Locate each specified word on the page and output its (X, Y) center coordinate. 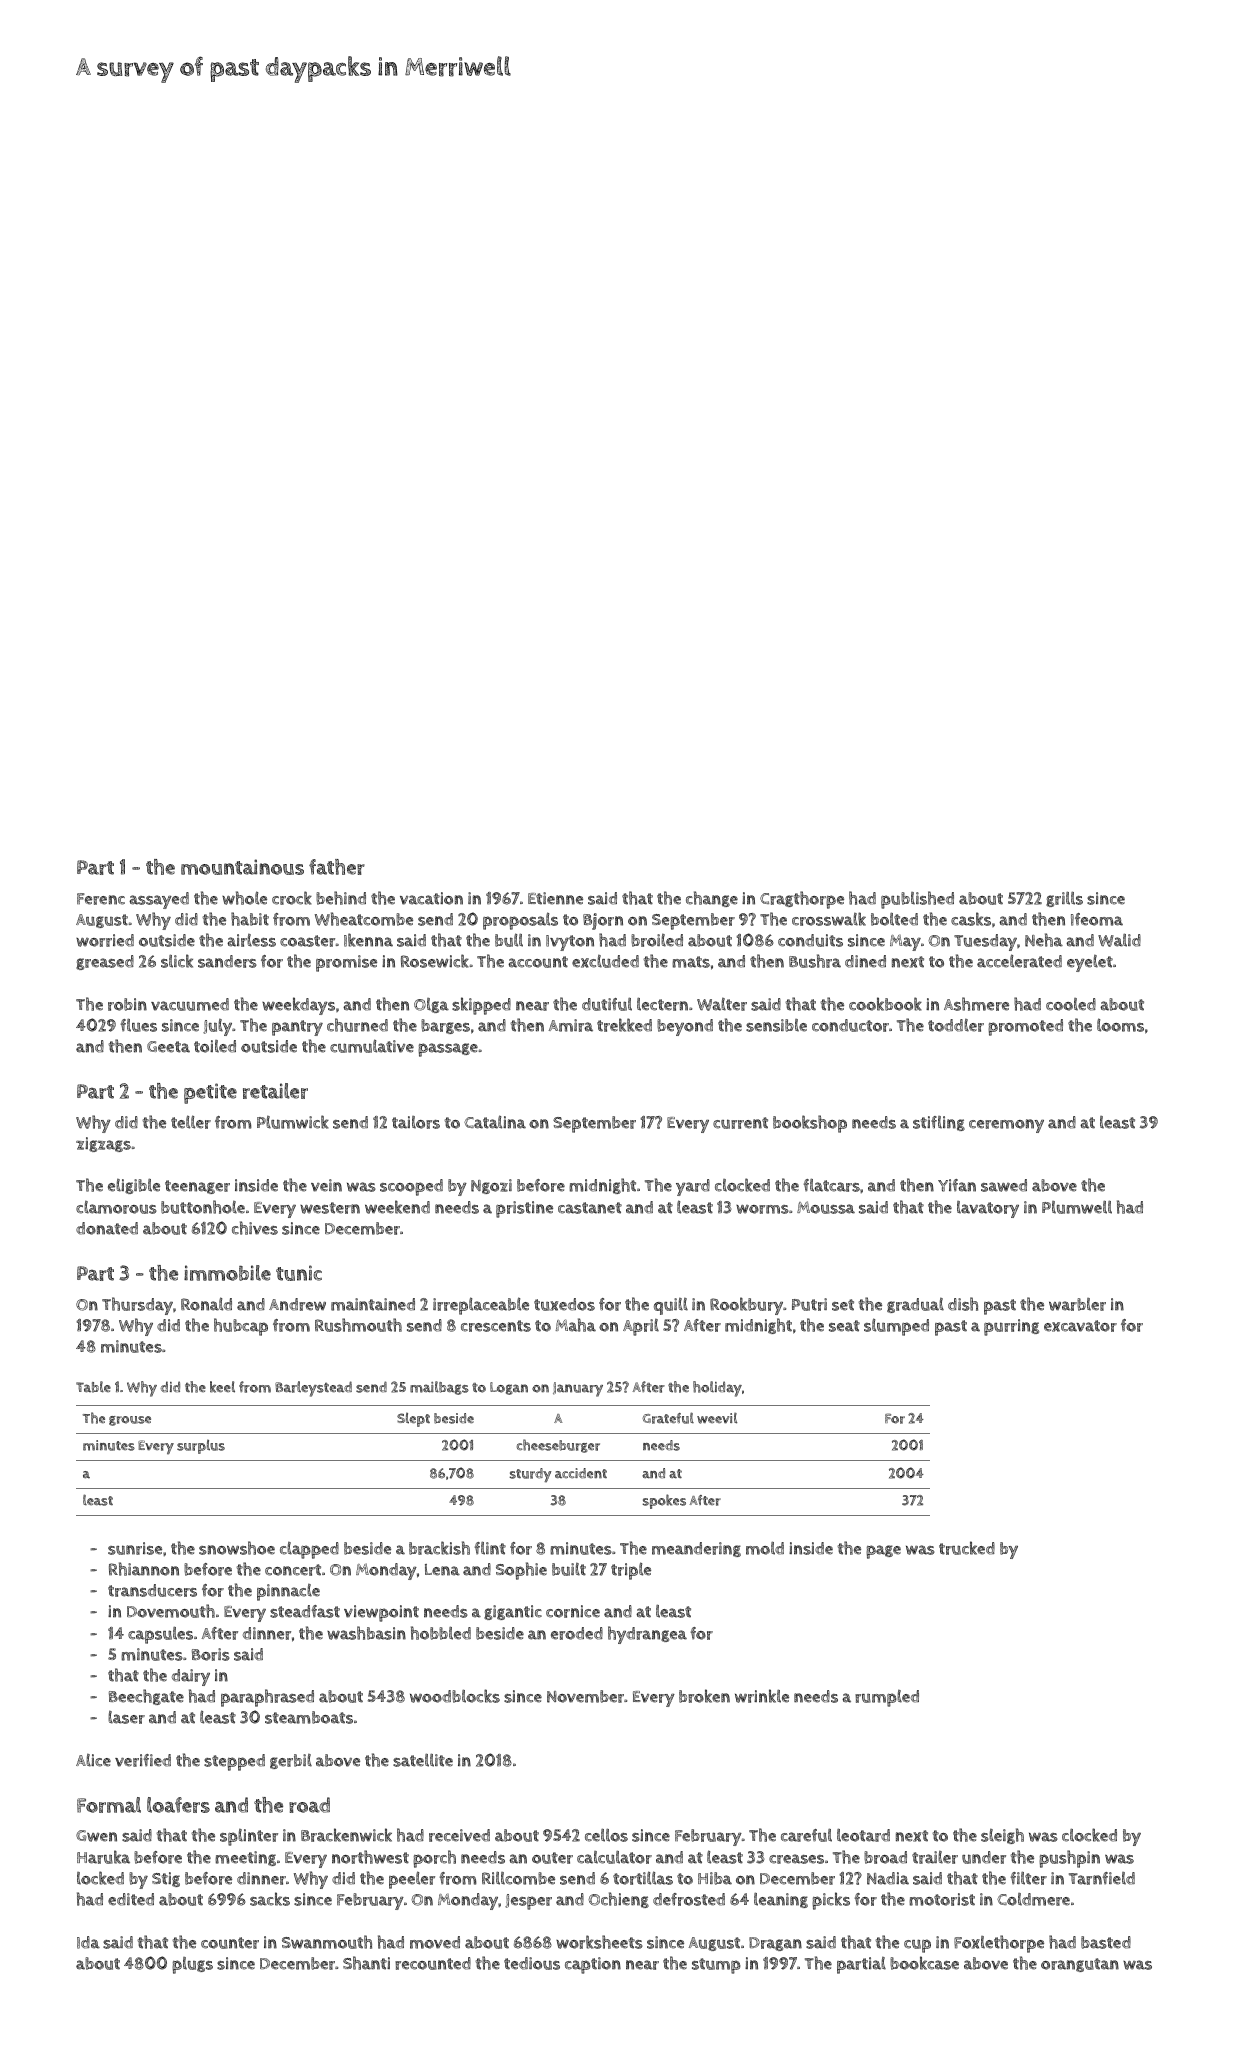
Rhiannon (144, 1569)
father (337, 867)
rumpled (887, 1698)
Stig (166, 1879)
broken (704, 1696)
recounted (433, 1963)
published (917, 900)
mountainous (242, 867)
